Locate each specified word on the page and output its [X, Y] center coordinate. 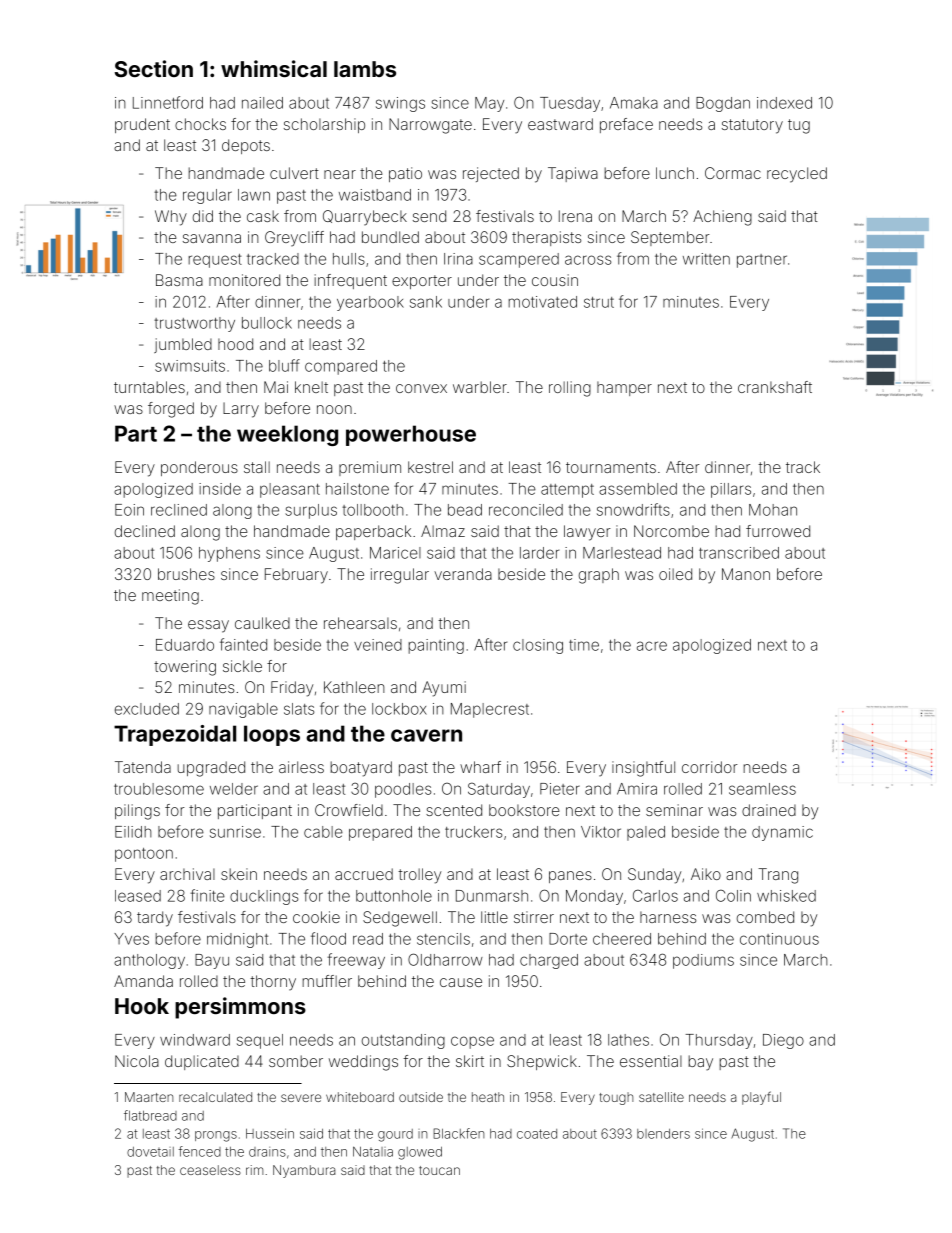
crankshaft [775, 387]
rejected [491, 174]
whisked [786, 896]
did [203, 216]
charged [549, 961]
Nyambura [304, 1171]
